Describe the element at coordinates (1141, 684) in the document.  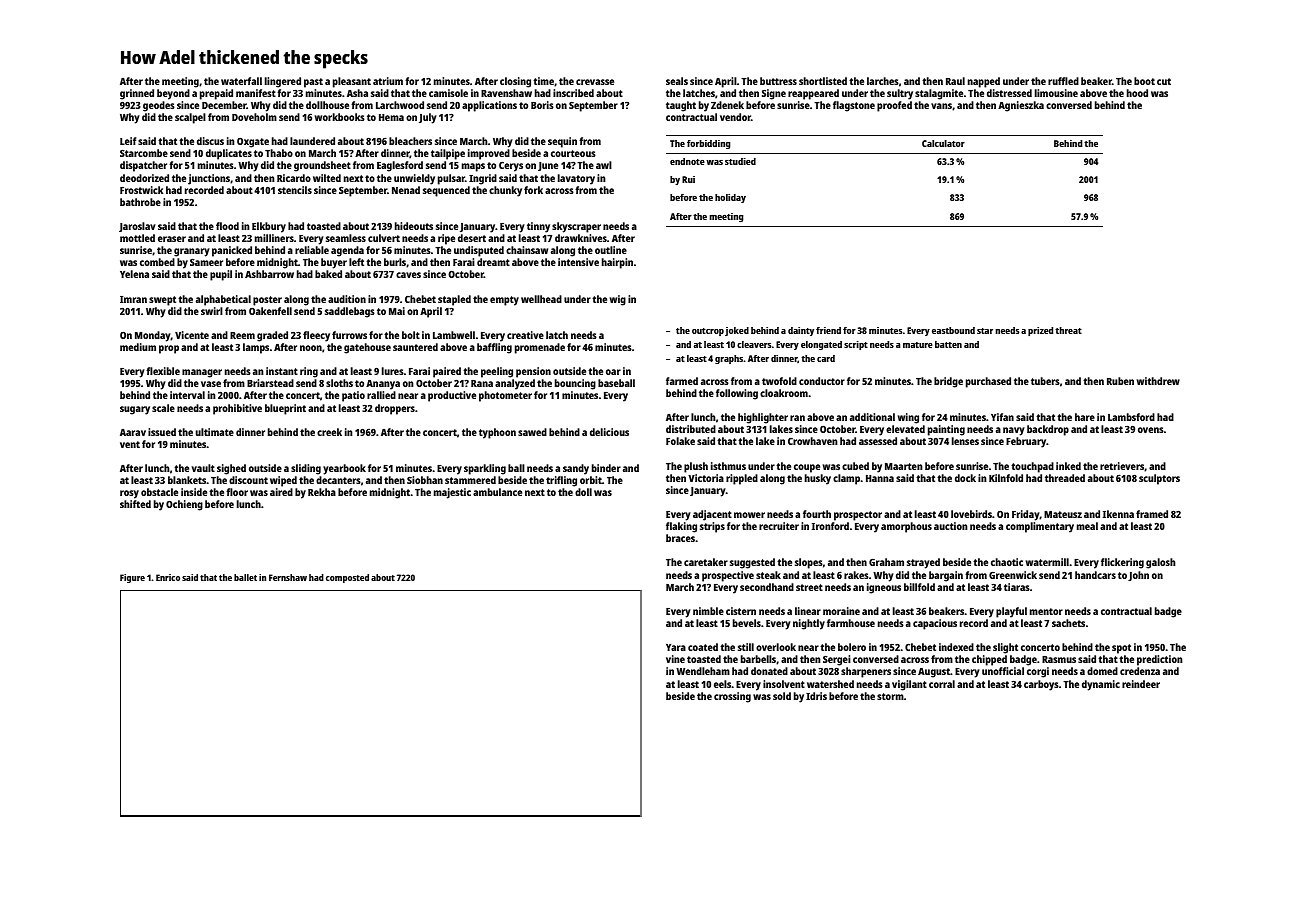
I see `reindeer` at that location.
